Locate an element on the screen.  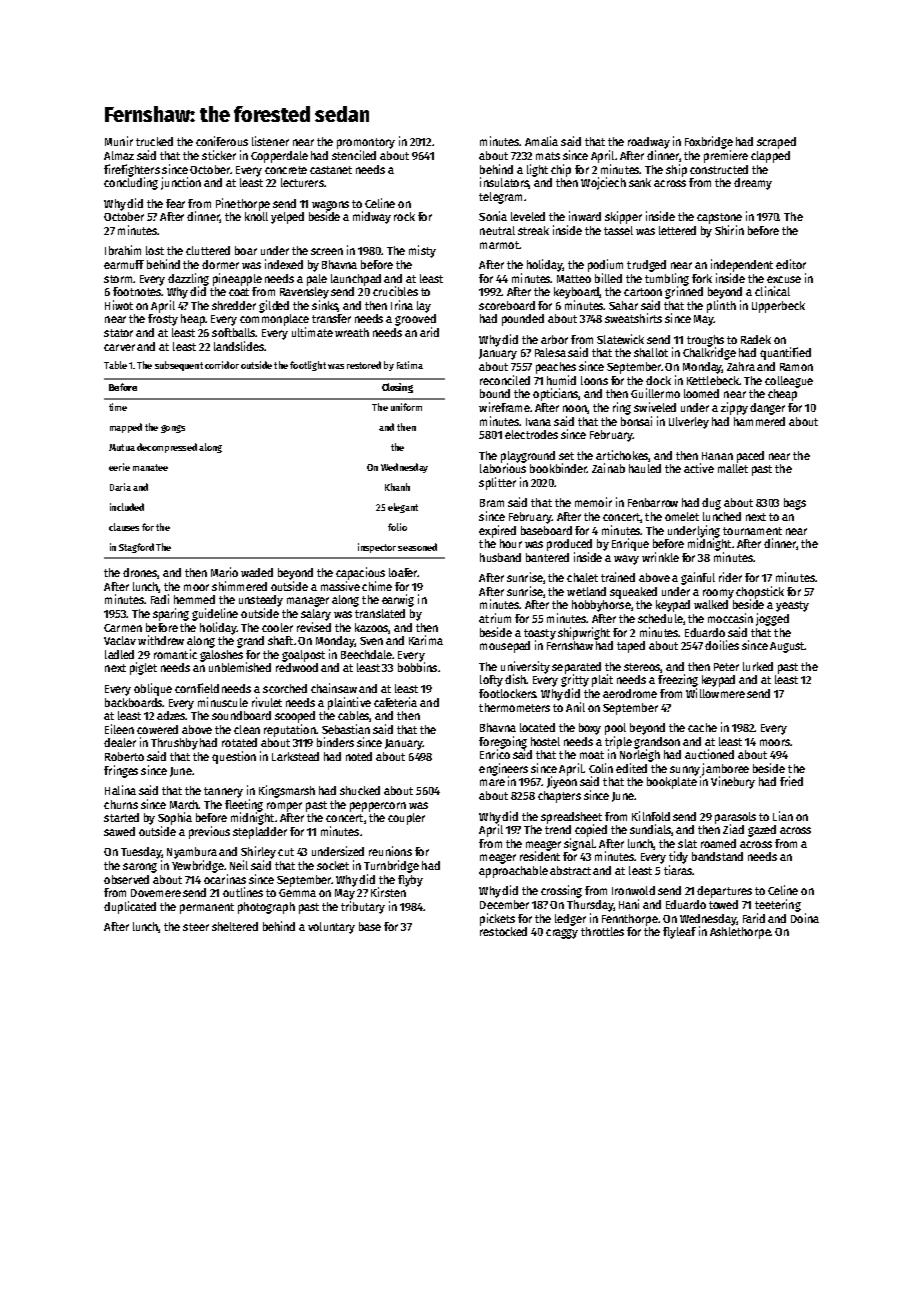
corridor is located at coordinates (222, 365).
